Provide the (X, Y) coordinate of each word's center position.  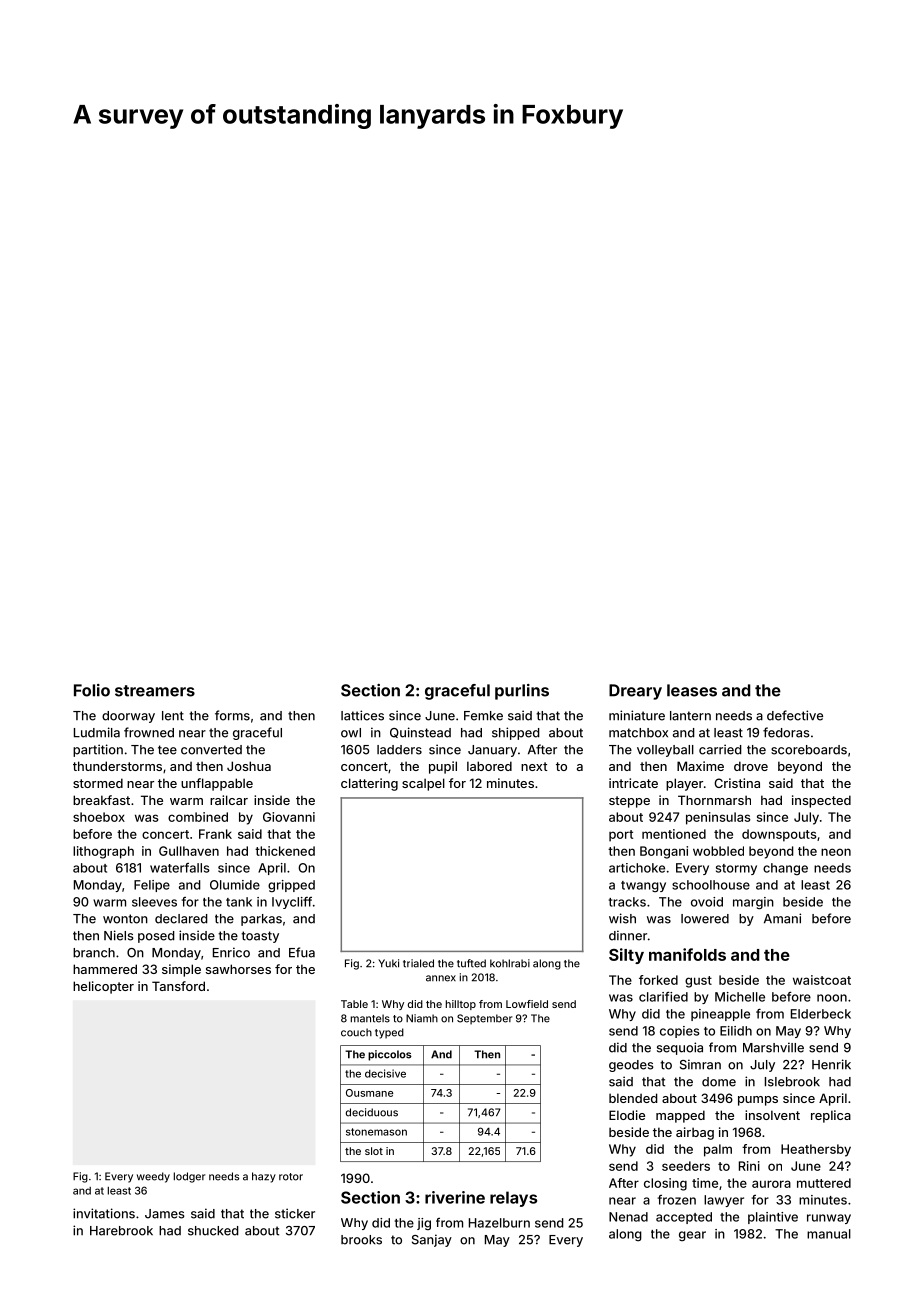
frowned (149, 732)
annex (441, 978)
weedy (153, 1177)
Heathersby (816, 1150)
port (621, 836)
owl (351, 733)
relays (513, 1199)
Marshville (773, 1047)
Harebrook (121, 1231)
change (785, 869)
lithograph (103, 852)
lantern (690, 716)
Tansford (178, 986)
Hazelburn (499, 1223)
